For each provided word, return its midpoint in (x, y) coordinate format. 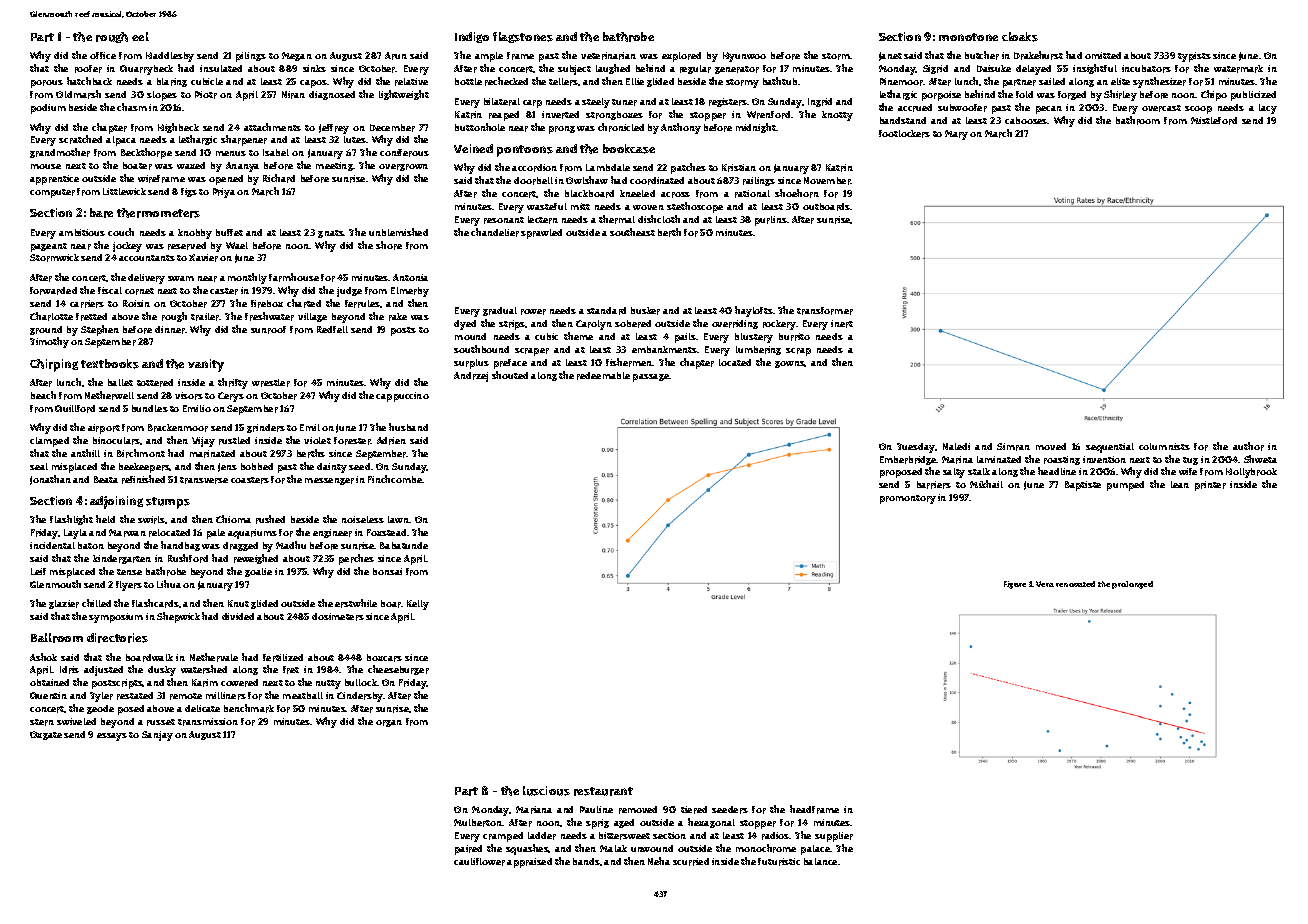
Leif (38, 571)
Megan (297, 56)
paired (468, 850)
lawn (398, 519)
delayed (1033, 70)
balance (820, 861)
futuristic (779, 862)
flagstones (523, 37)
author (1248, 446)
